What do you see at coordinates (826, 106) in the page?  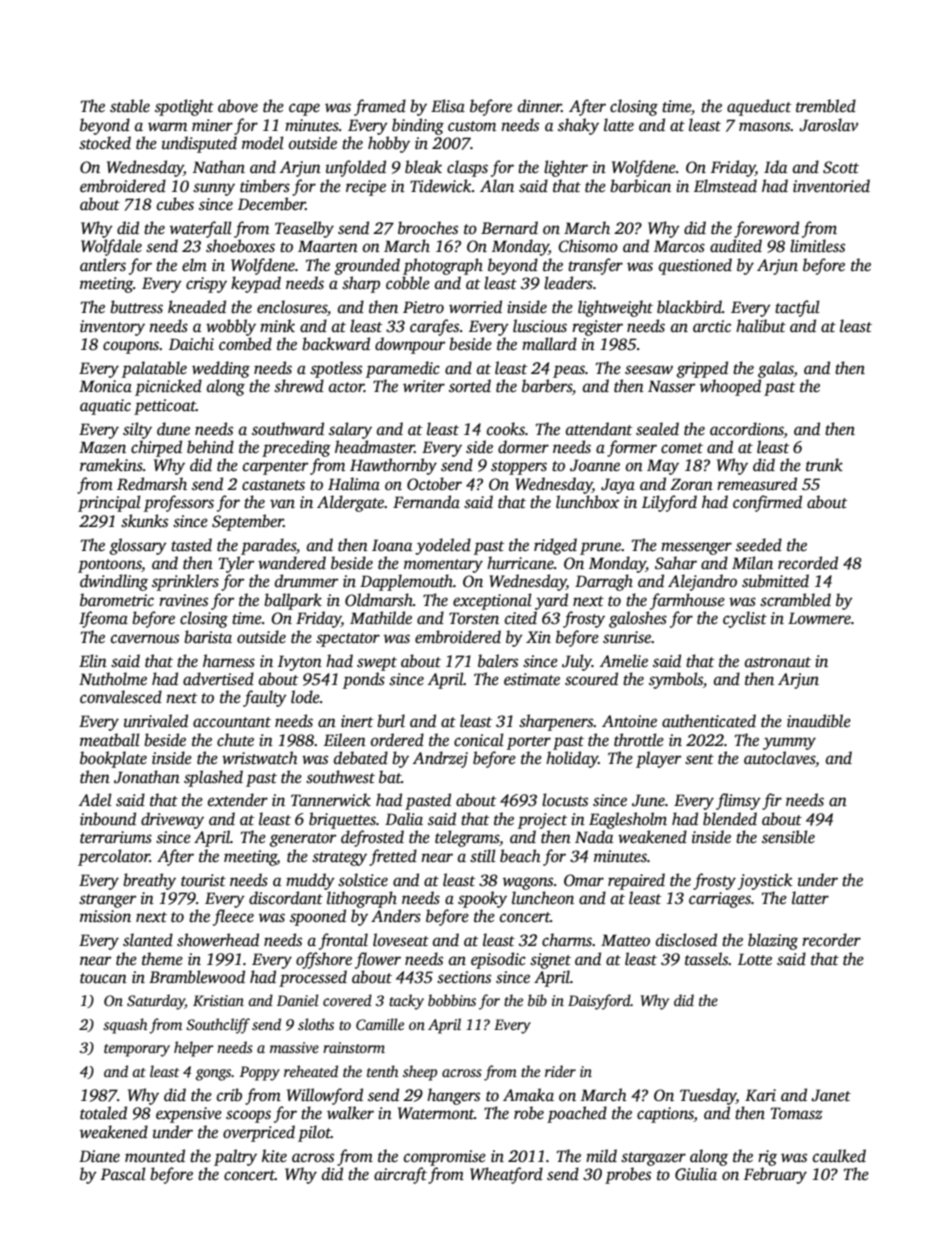 I see `trembled` at bounding box center [826, 106].
